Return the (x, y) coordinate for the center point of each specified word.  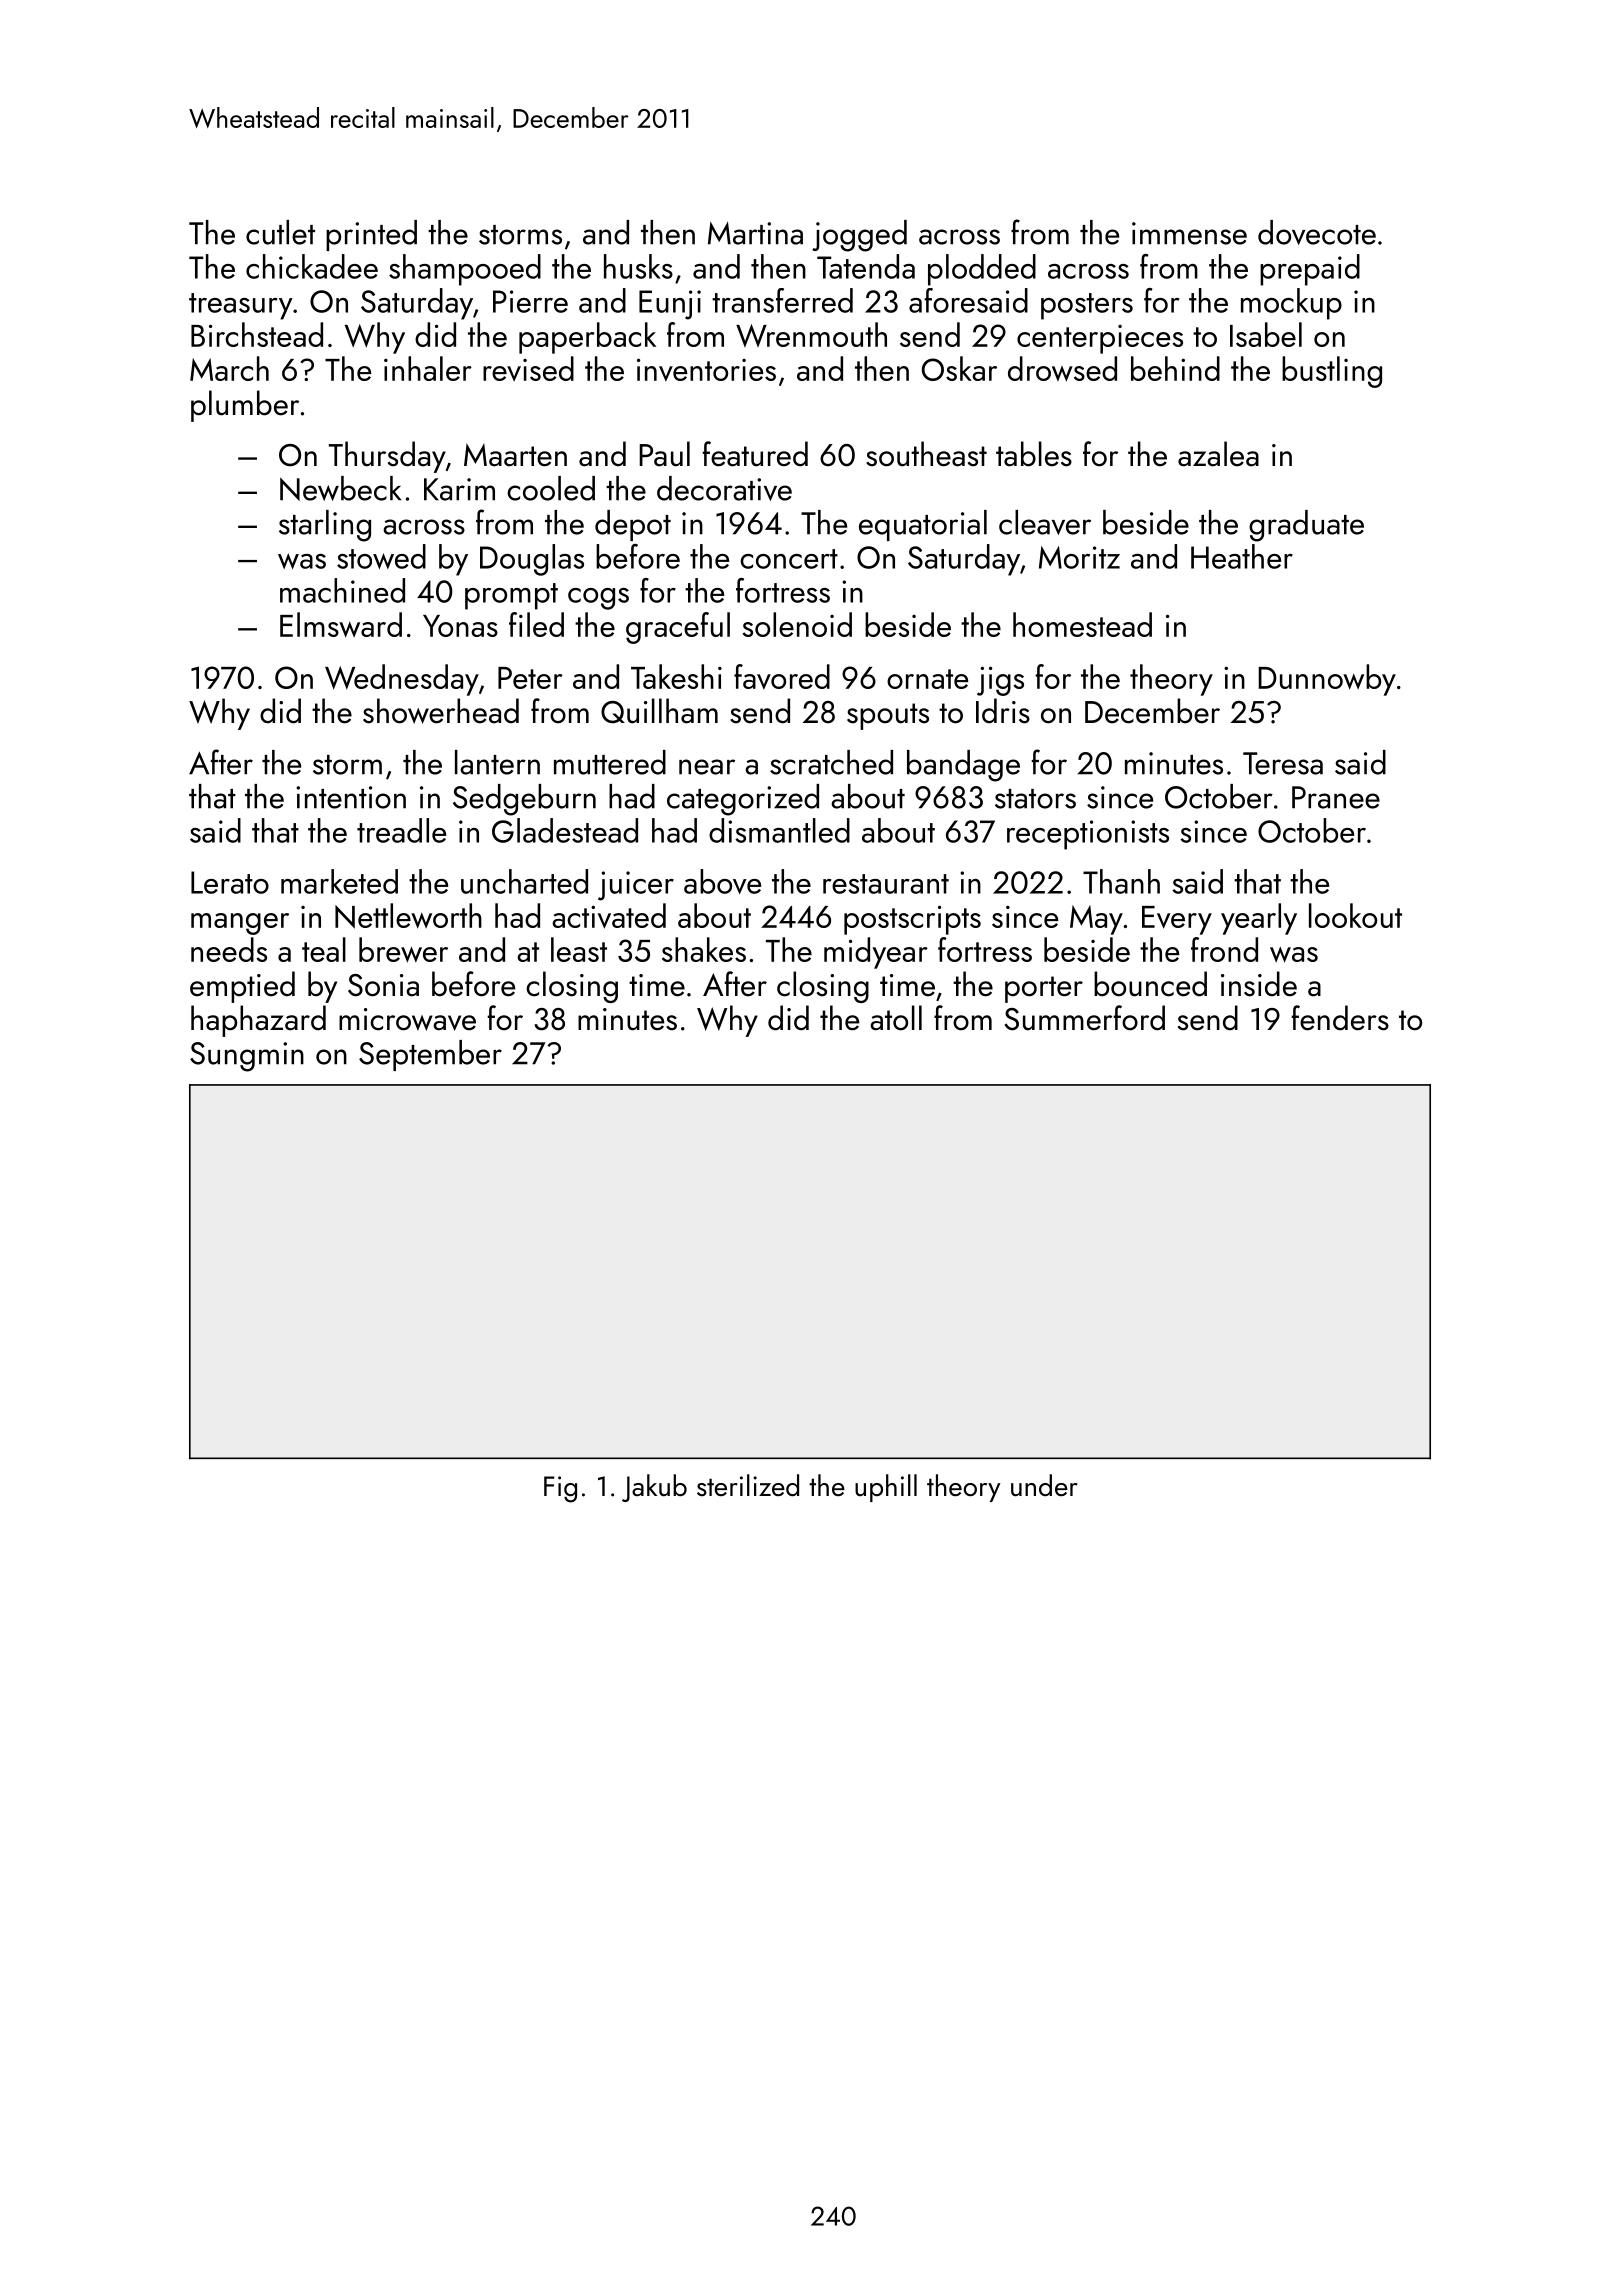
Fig (560, 1489)
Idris (1003, 711)
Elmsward (341, 625)
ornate (928, 679)
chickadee (312, 266)
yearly (1259, 919)
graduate (1306, 526)
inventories (706, 369)
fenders (1340, 1018)
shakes (704, 949)
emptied (242, 987)
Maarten (515, 455)
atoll (896, 1018)
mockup (1291, 304)
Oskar (959, 368)
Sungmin (247, 1057)
